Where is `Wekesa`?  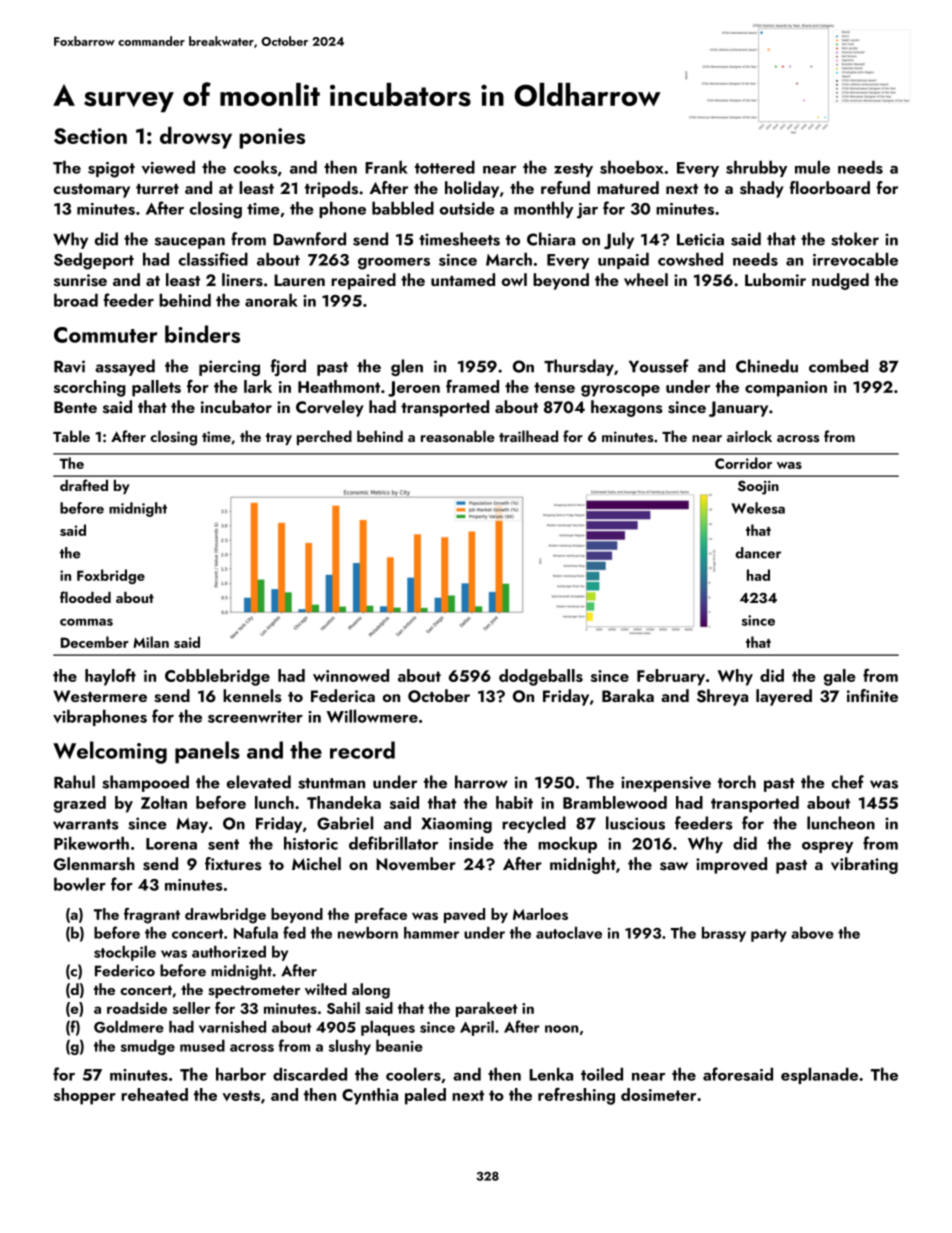 Wekesa is located at coordinates (758, 508).
